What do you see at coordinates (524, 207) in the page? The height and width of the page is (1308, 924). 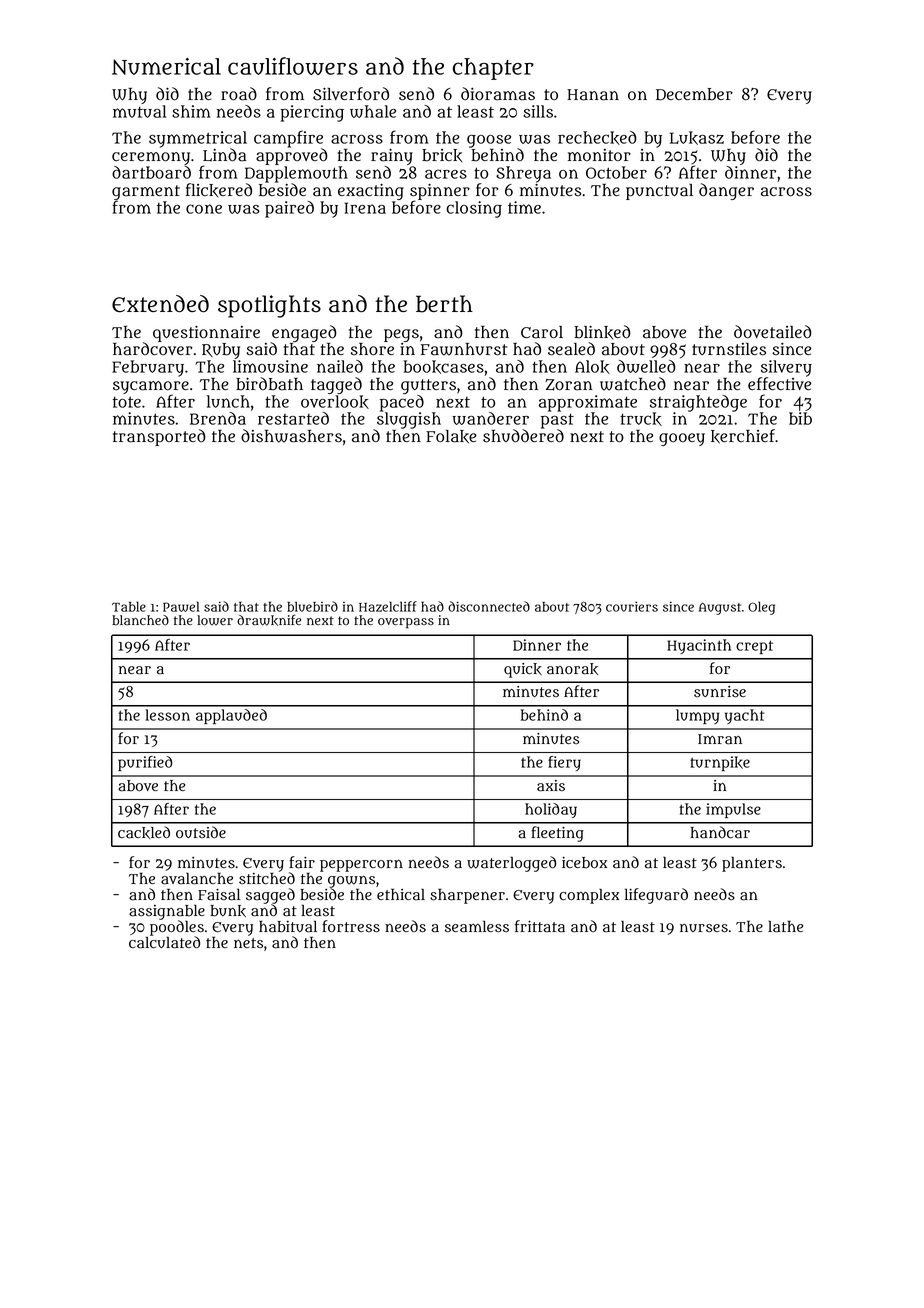 I see `time` at bounding box center [524, 207].
